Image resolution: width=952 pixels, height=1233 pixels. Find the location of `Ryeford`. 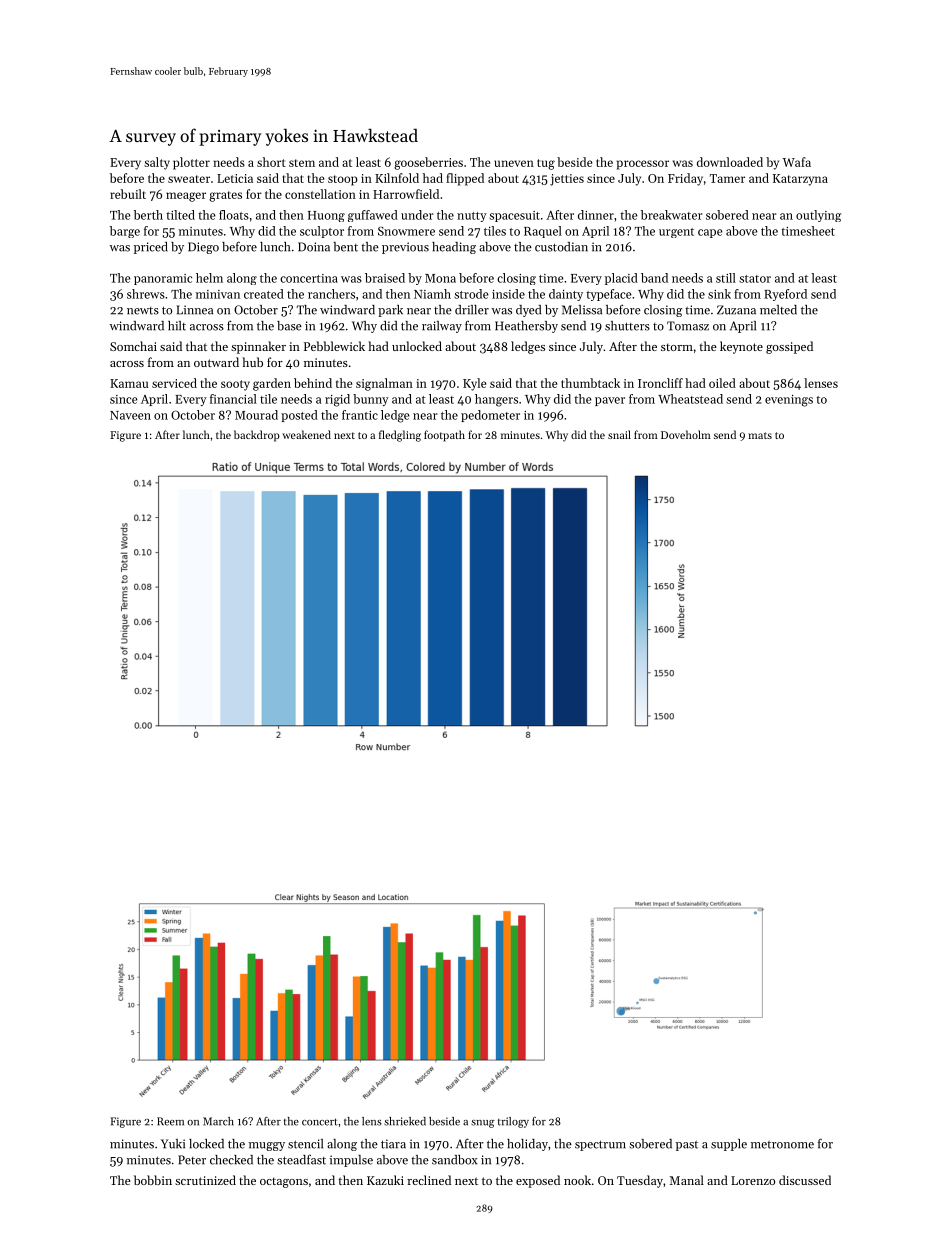

Ryeford is located at coordinates (785, 295).
